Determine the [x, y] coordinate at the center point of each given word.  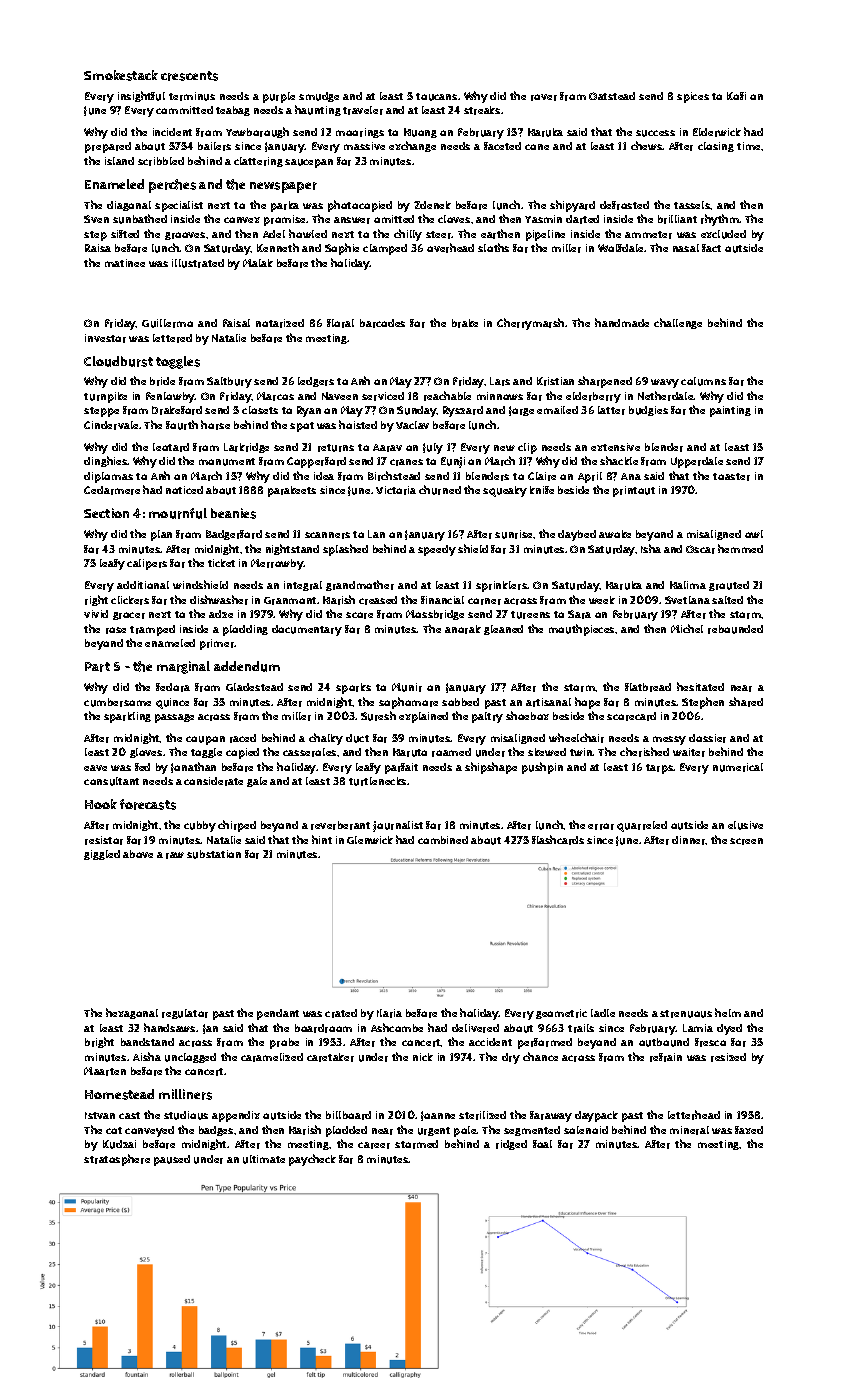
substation [214, 854]
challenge [678, 323]
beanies [233, 513]
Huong [420, 133]
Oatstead [612, 96]
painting [730, 411]
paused [172, 1160]
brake [465, 323]
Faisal [236, 323]
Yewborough [257, 132]
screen [746, 841]
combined [443, 840]
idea [324, 476]
